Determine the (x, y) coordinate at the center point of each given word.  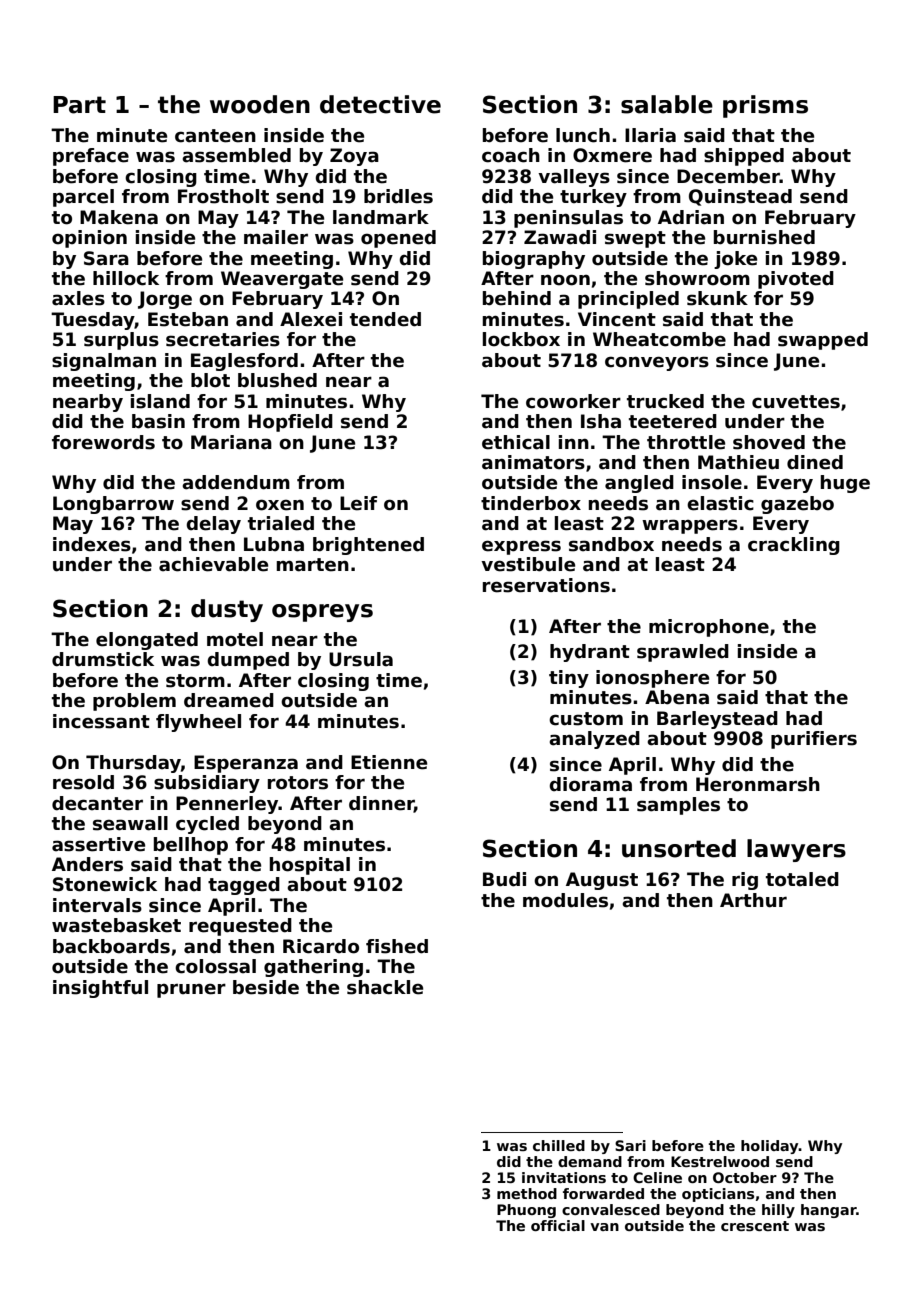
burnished (764, 237)
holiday (770, 1147)
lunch (583, 135)
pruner (191, 990)
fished (397, 946)
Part (79, 105)
